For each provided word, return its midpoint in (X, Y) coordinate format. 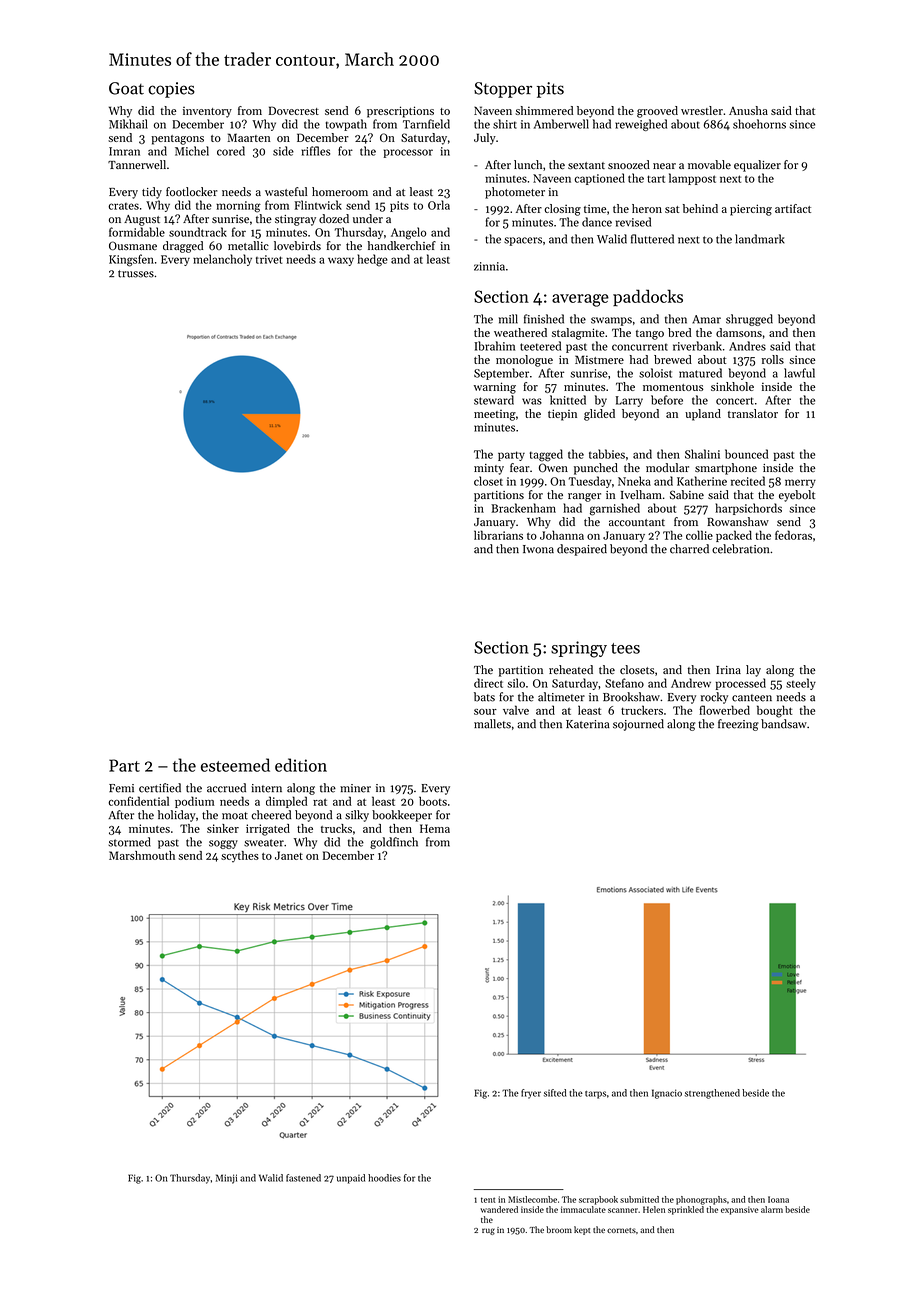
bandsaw (784, 724)
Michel (192, 151)
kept (582, 1230)
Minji (226, 1179)
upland (703, 415)
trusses (136, 274)
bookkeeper (402, 816)
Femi (121, 788)
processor (408, 153)
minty (489, 469)
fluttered (652, 239)
